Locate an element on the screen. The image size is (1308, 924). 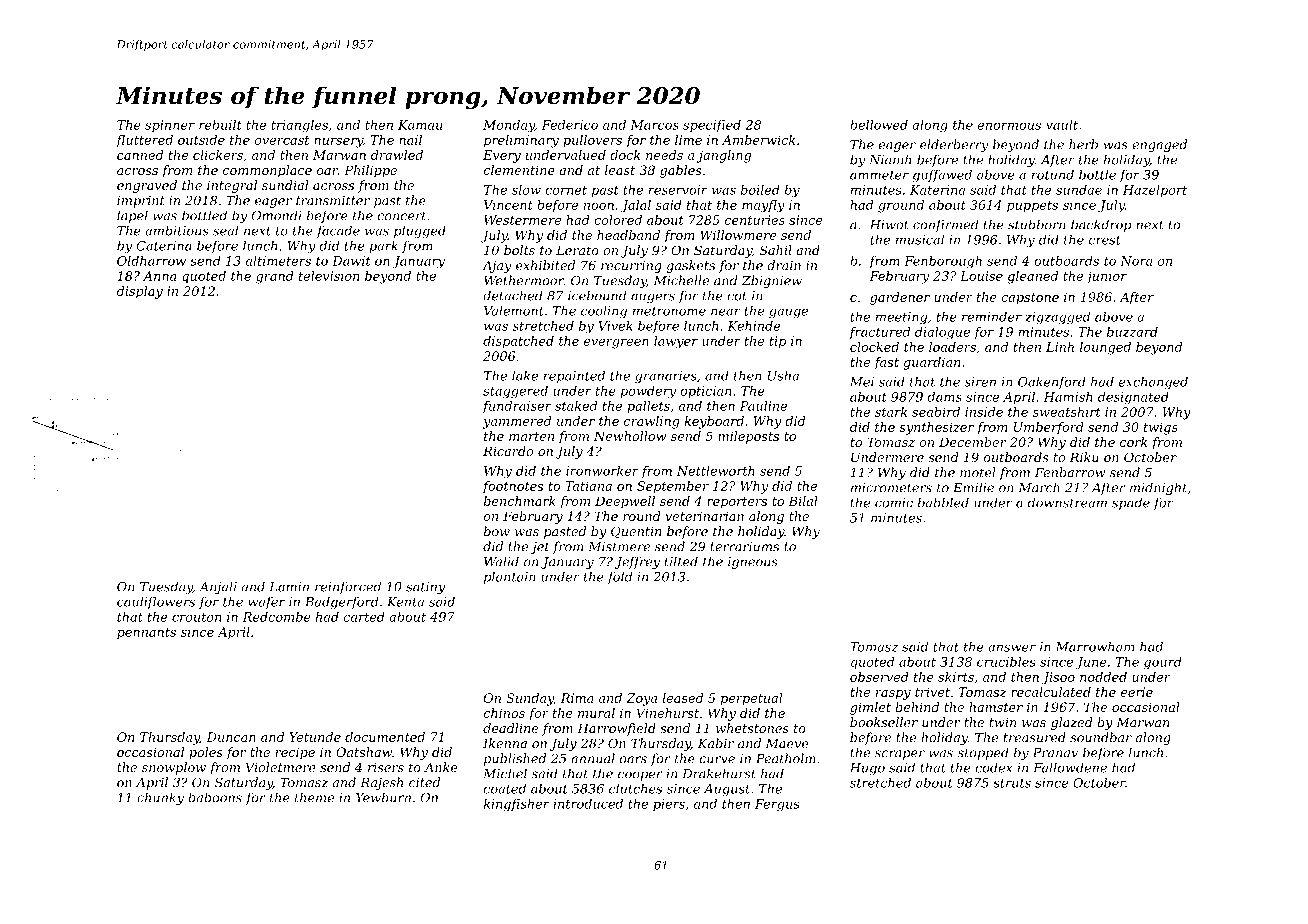
Kamau is located at coordinates (420, 125).
